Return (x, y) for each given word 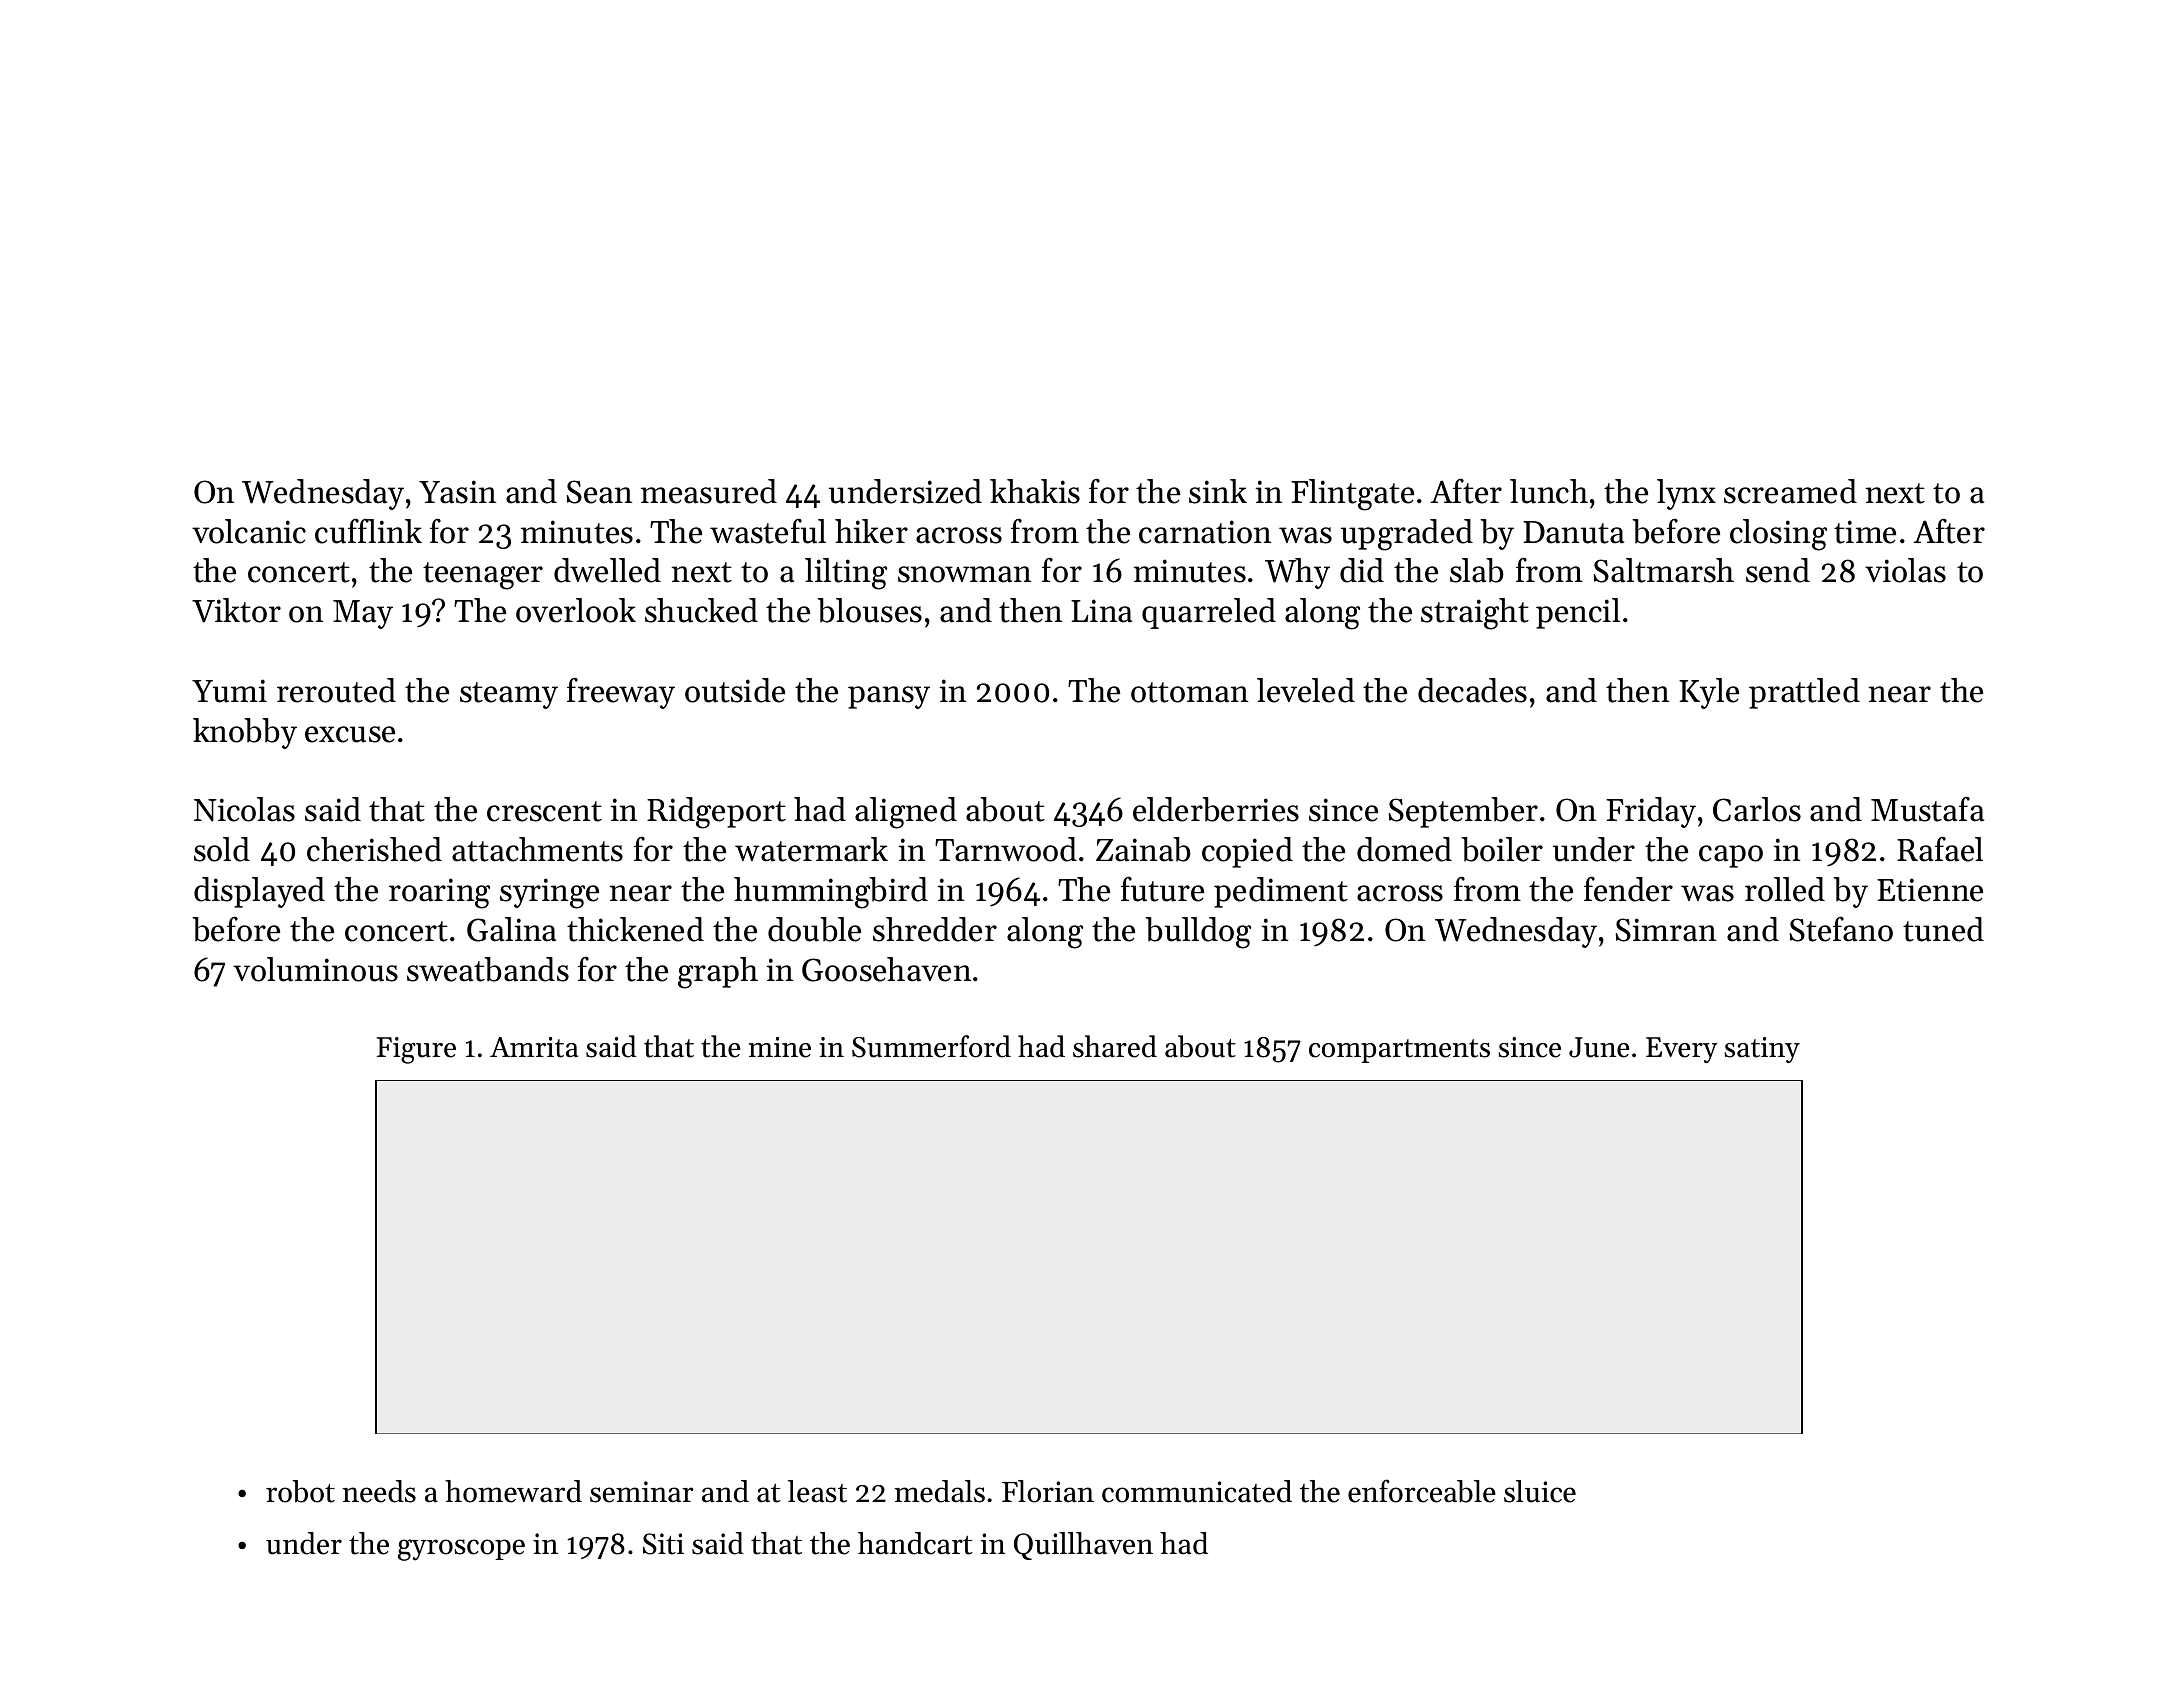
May (363, 614)
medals (939, 1491)
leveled (1306, 690)
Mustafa (1927, 809)
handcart (915, 1543)
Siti (663, 1544)
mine (780, 1047)
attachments (537, 849)
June (1599, 1047)
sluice (1540, 1491)
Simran (1666, 930)
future (1162, 889)
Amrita (534, 1047)
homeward (513, 1491)
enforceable (1422, 1491)
